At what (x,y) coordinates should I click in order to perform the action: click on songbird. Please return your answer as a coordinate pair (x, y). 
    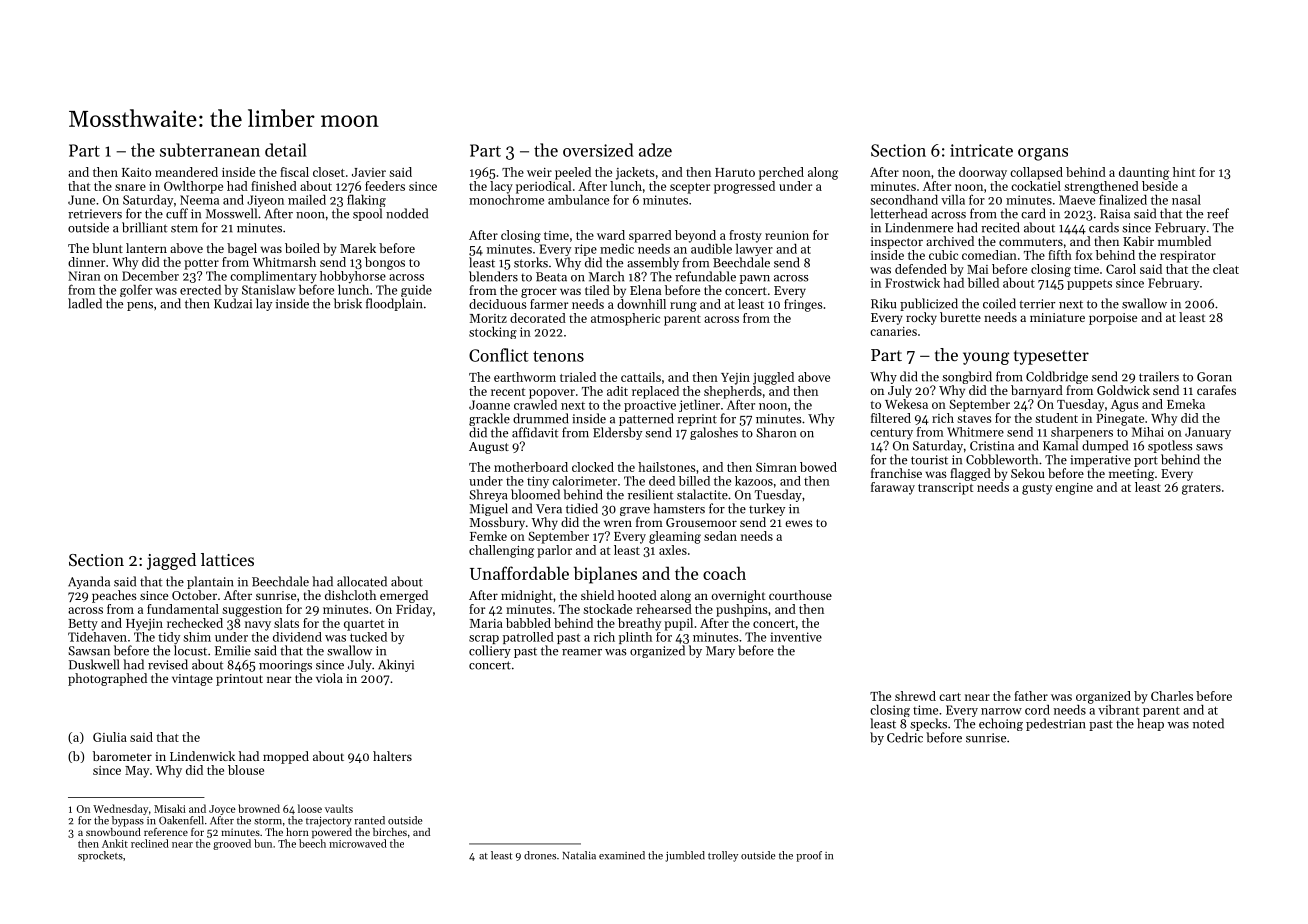
    Looking at the image, I should click on (967, 377).
